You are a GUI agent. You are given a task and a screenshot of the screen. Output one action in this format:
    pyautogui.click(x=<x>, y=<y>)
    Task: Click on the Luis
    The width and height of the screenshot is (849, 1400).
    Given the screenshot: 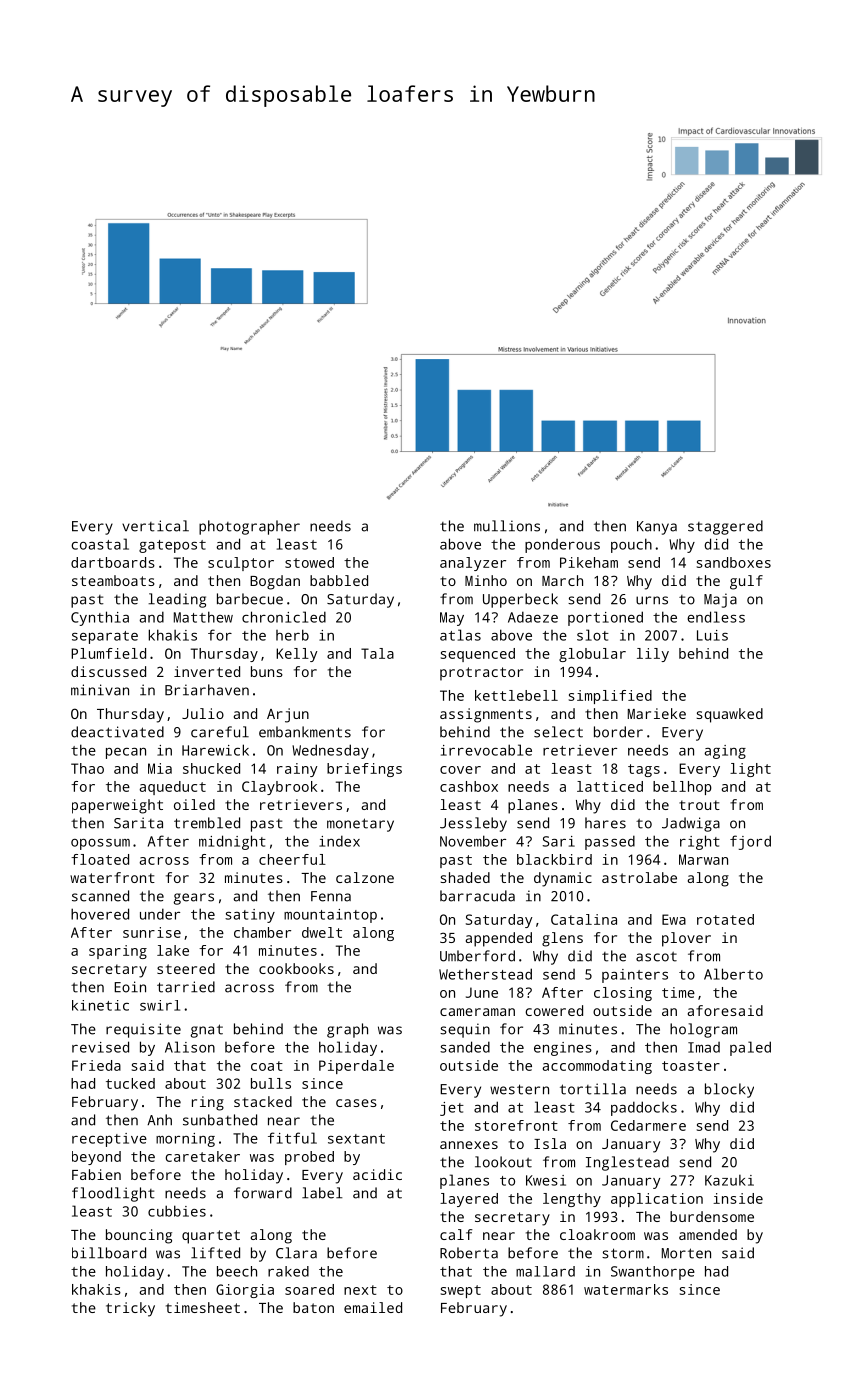 What is the action you would take?
    pyautogui.click(x=712, y=635)
